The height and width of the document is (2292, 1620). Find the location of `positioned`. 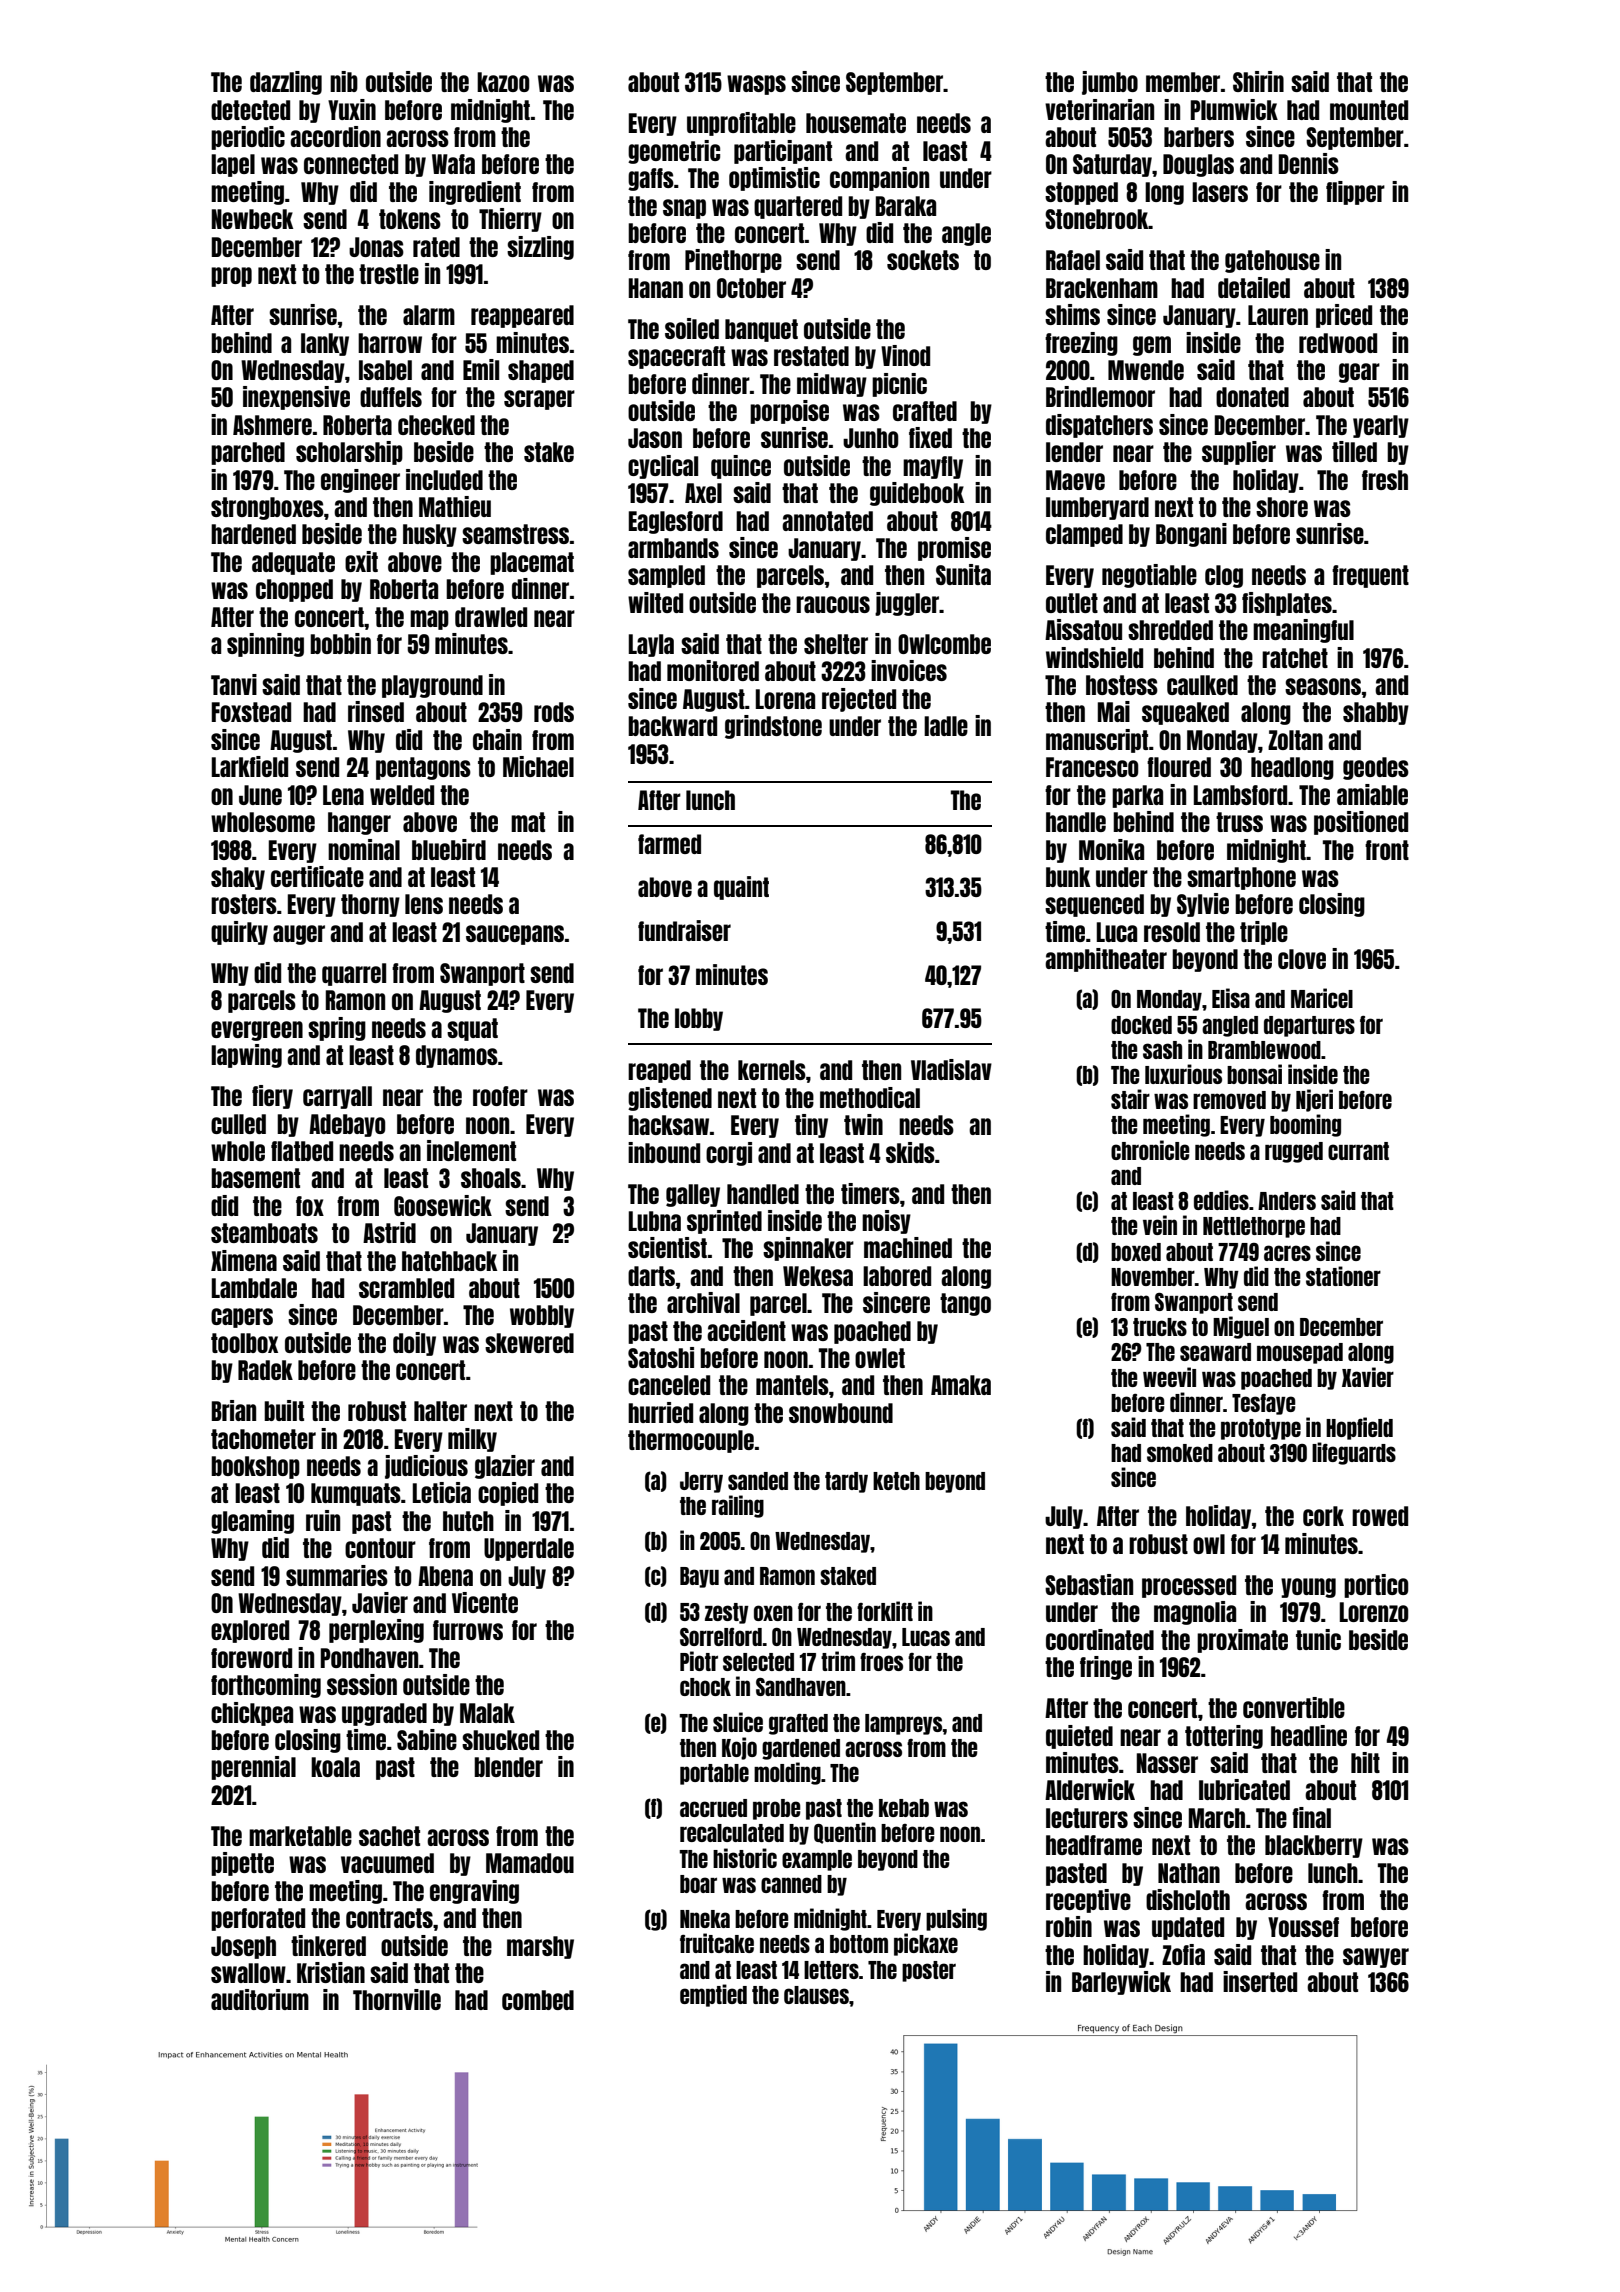

positioned is located at coordinates (1361, 823).
